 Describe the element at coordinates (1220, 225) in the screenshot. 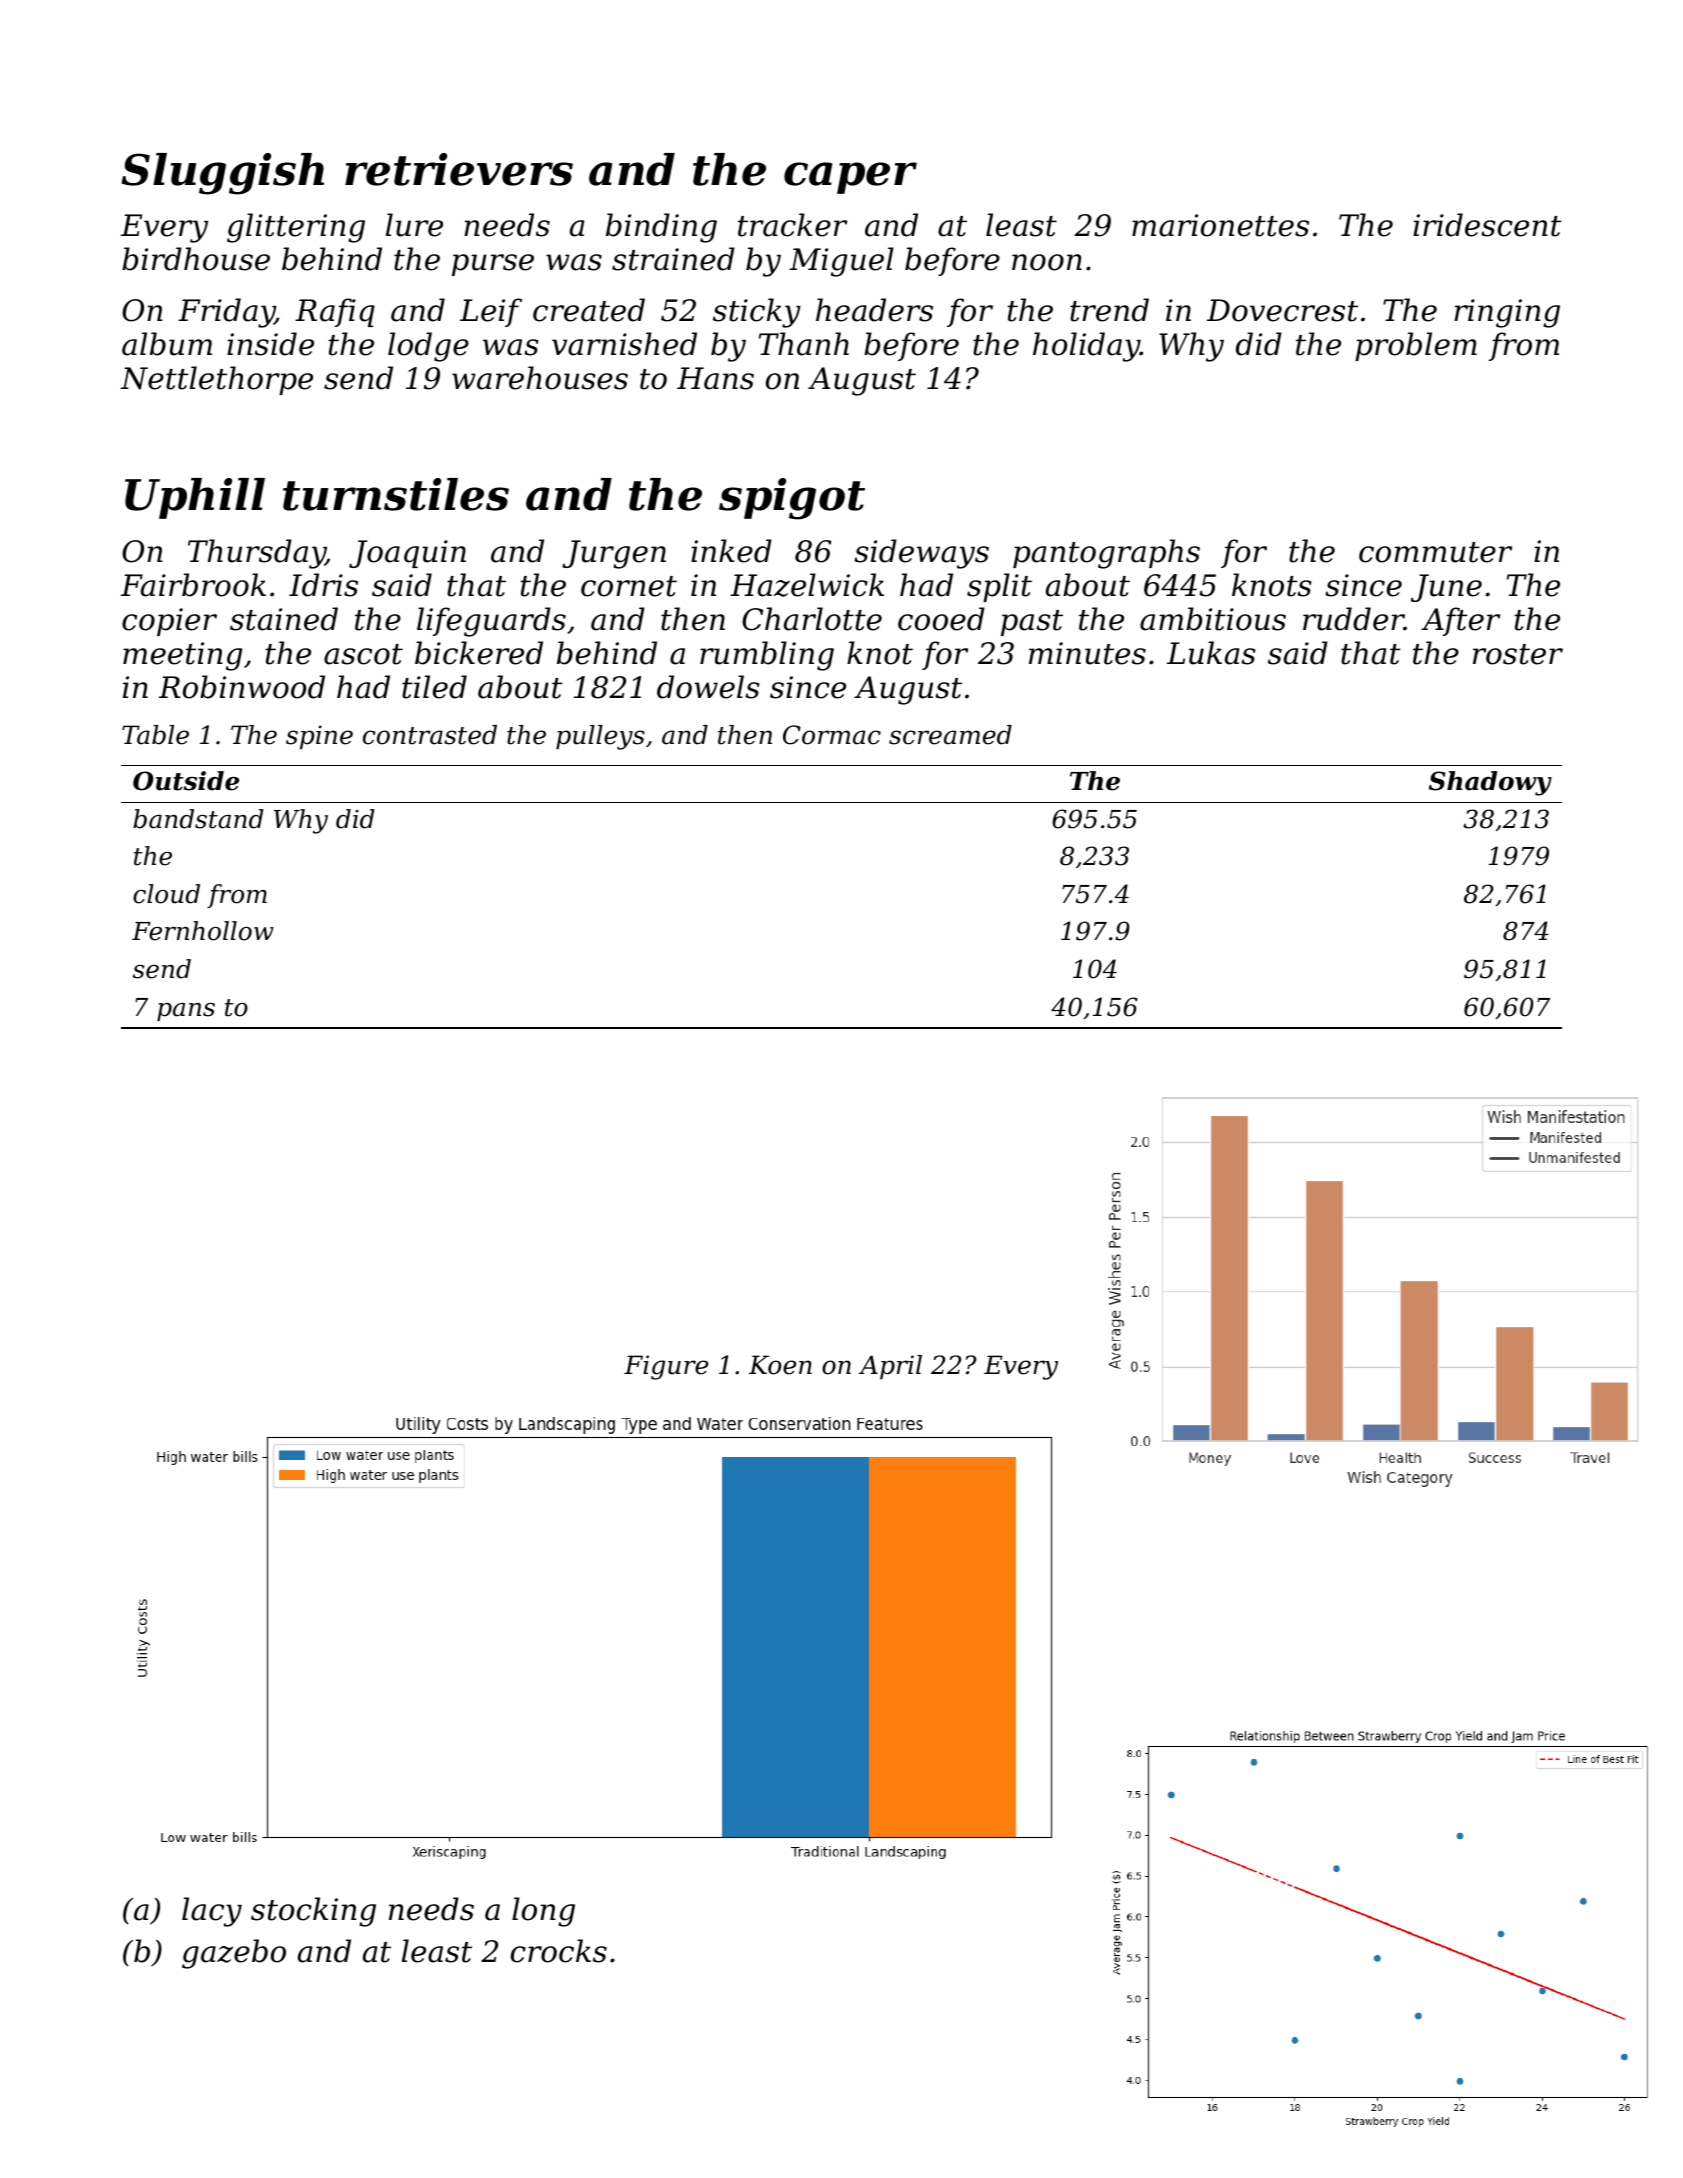

I see `marionettes` at that location.
